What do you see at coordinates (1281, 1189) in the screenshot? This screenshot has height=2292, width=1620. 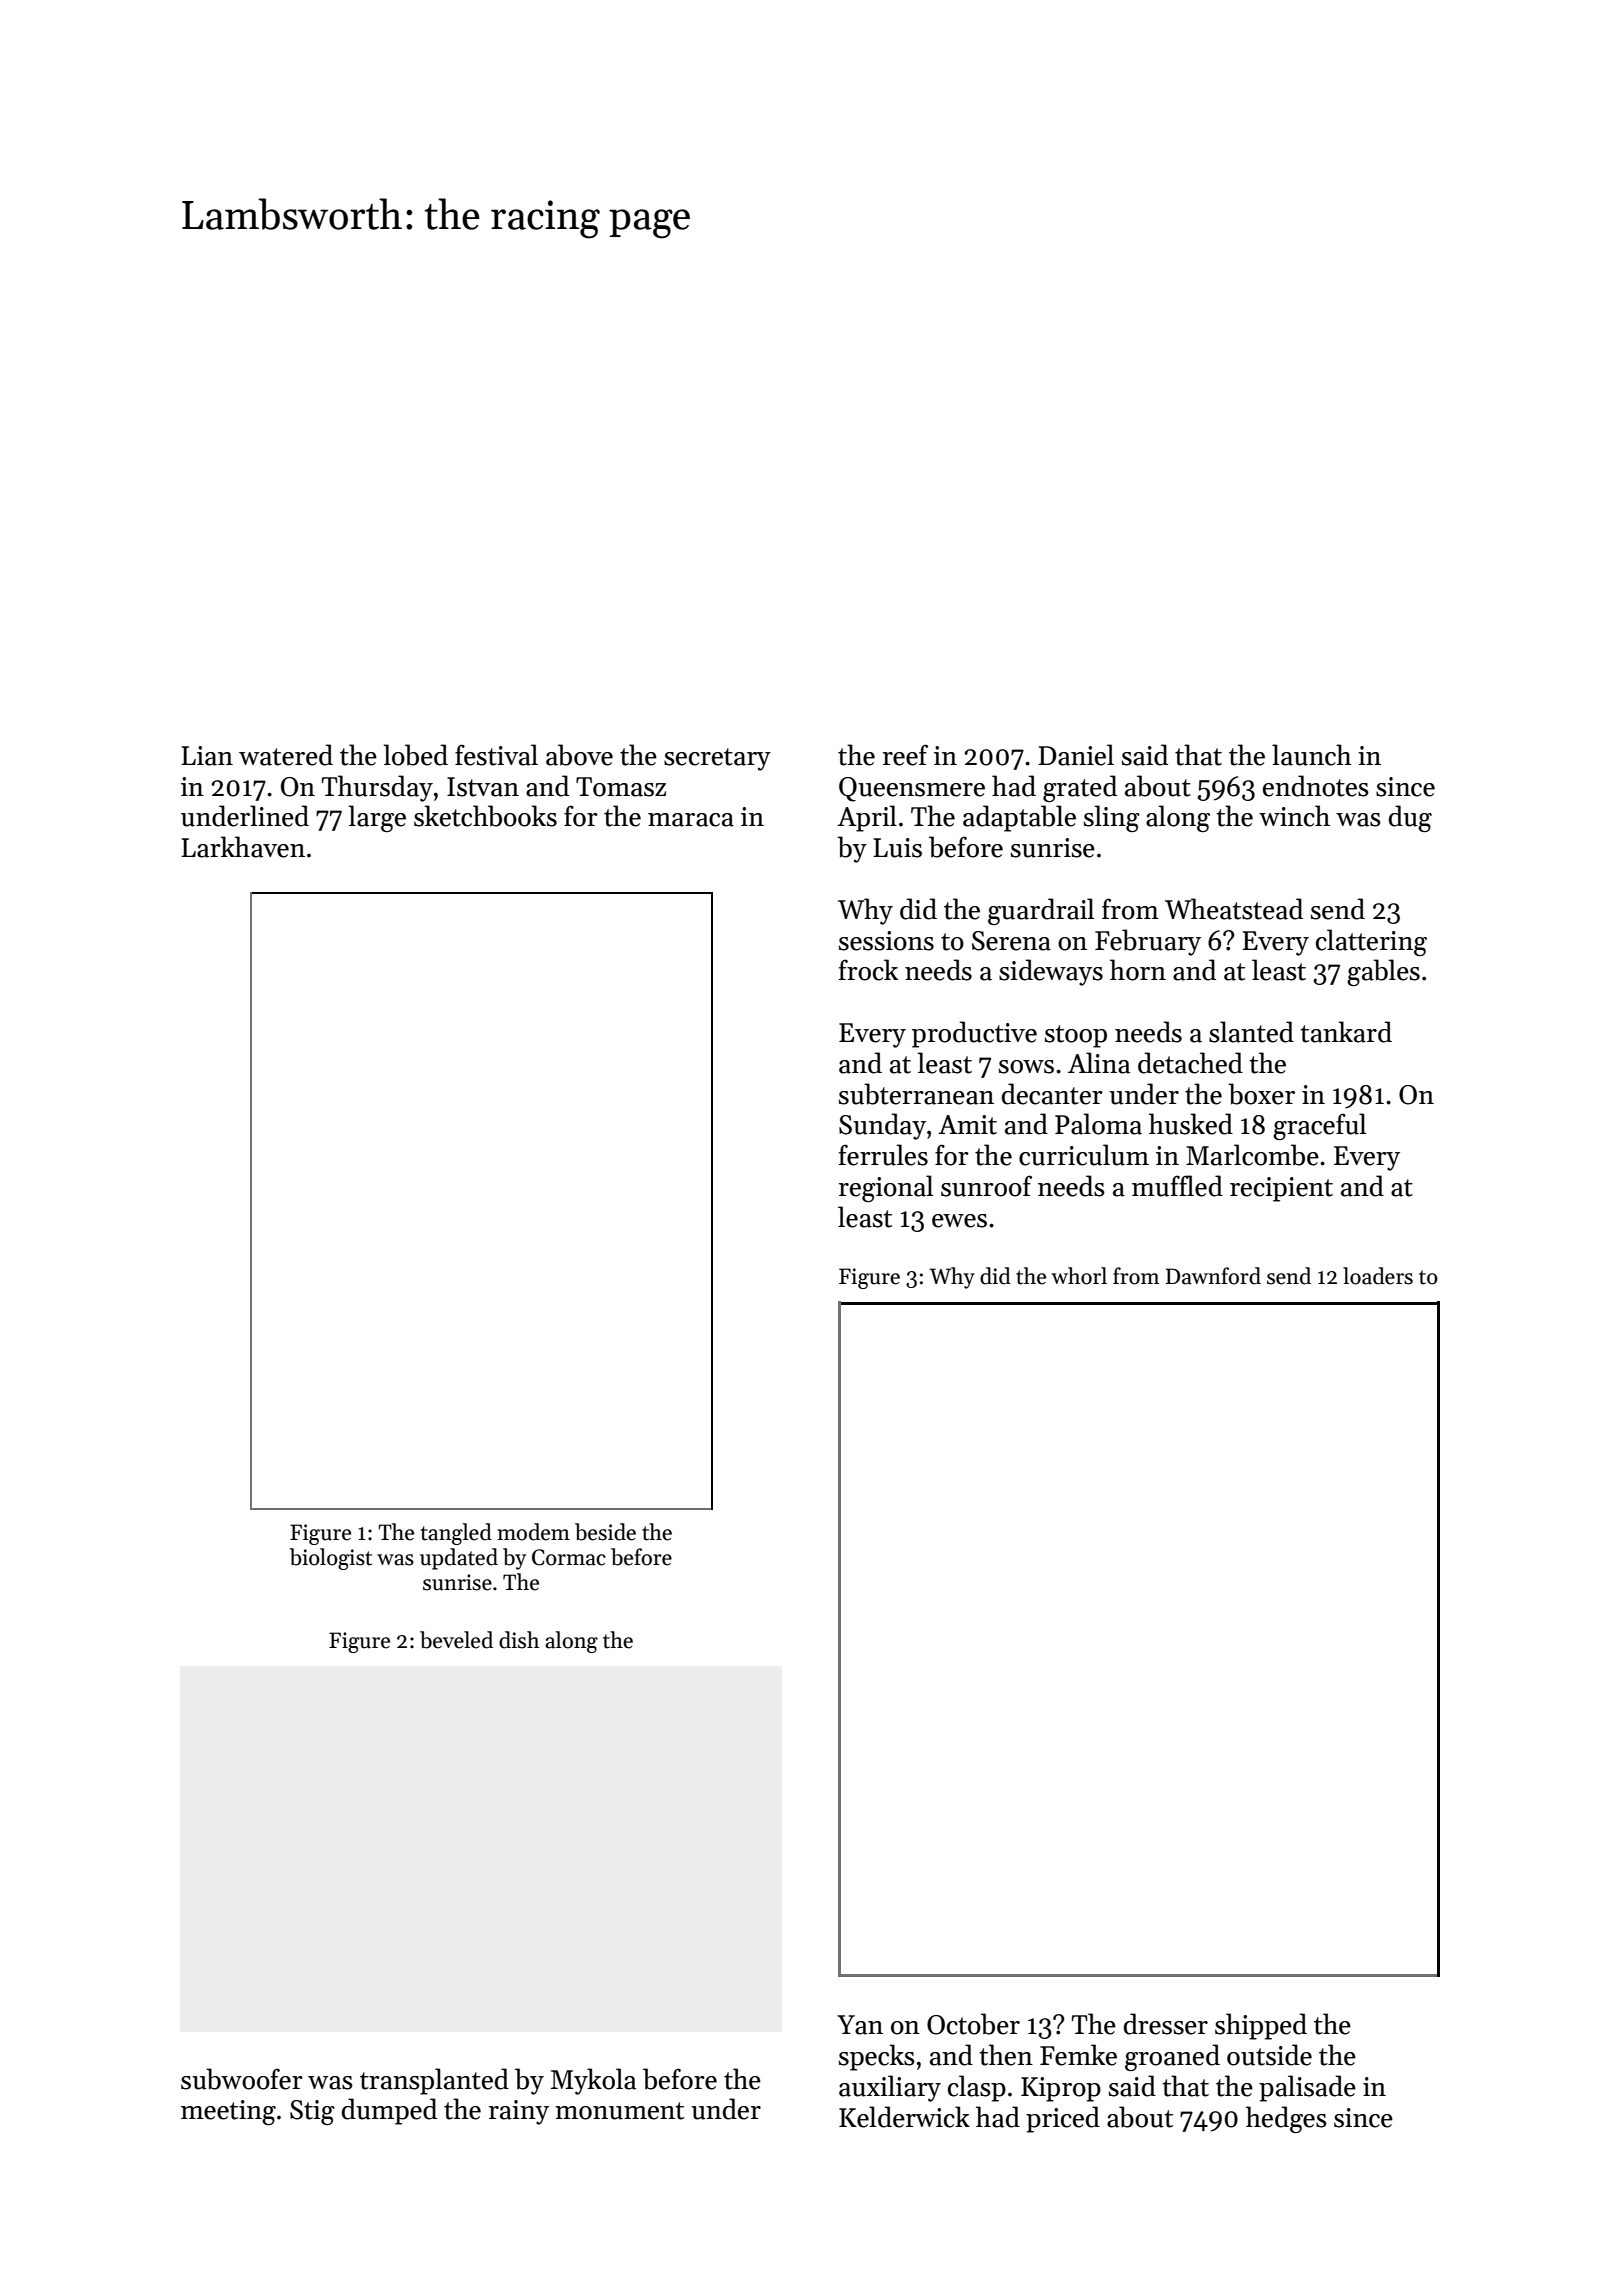 I see `recipient` at bounding box center [1281, 1189].
